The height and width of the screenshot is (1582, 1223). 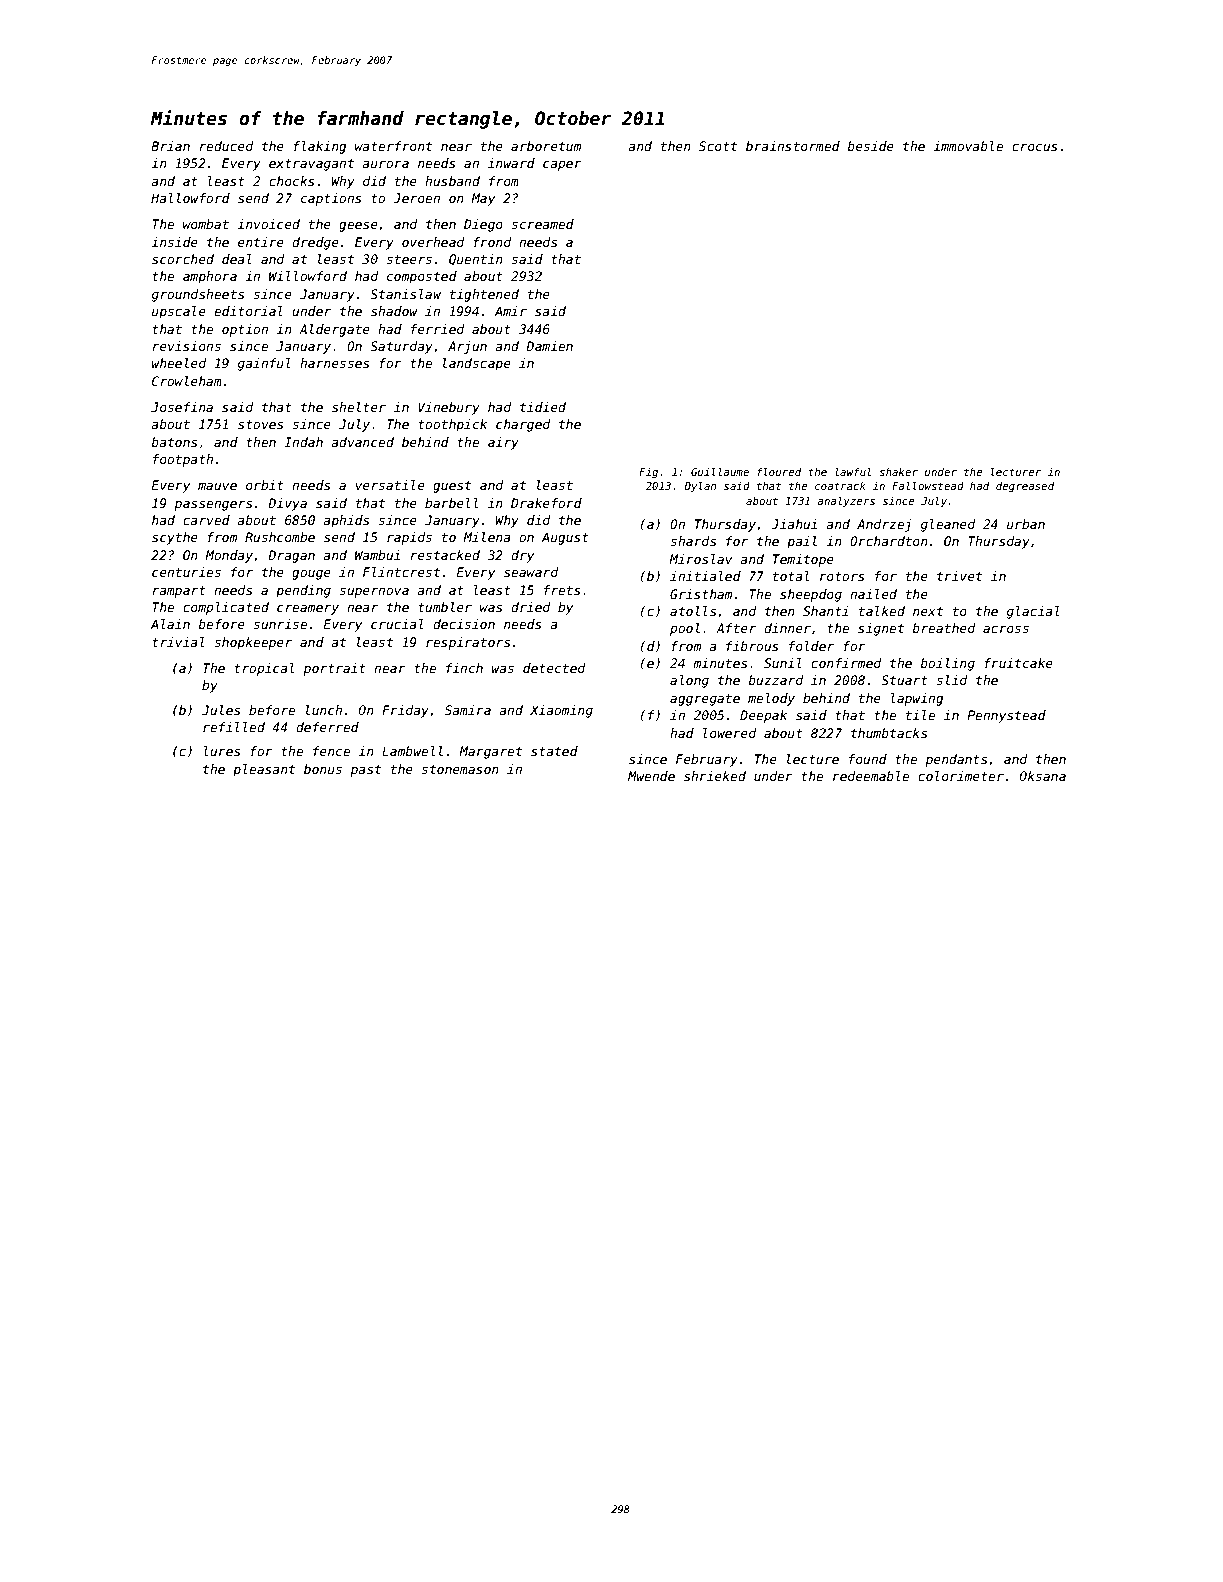 What do you see at coordinates (730, 733) in the screenshot?
I see `lowered` at bounding box center [730, 733].
